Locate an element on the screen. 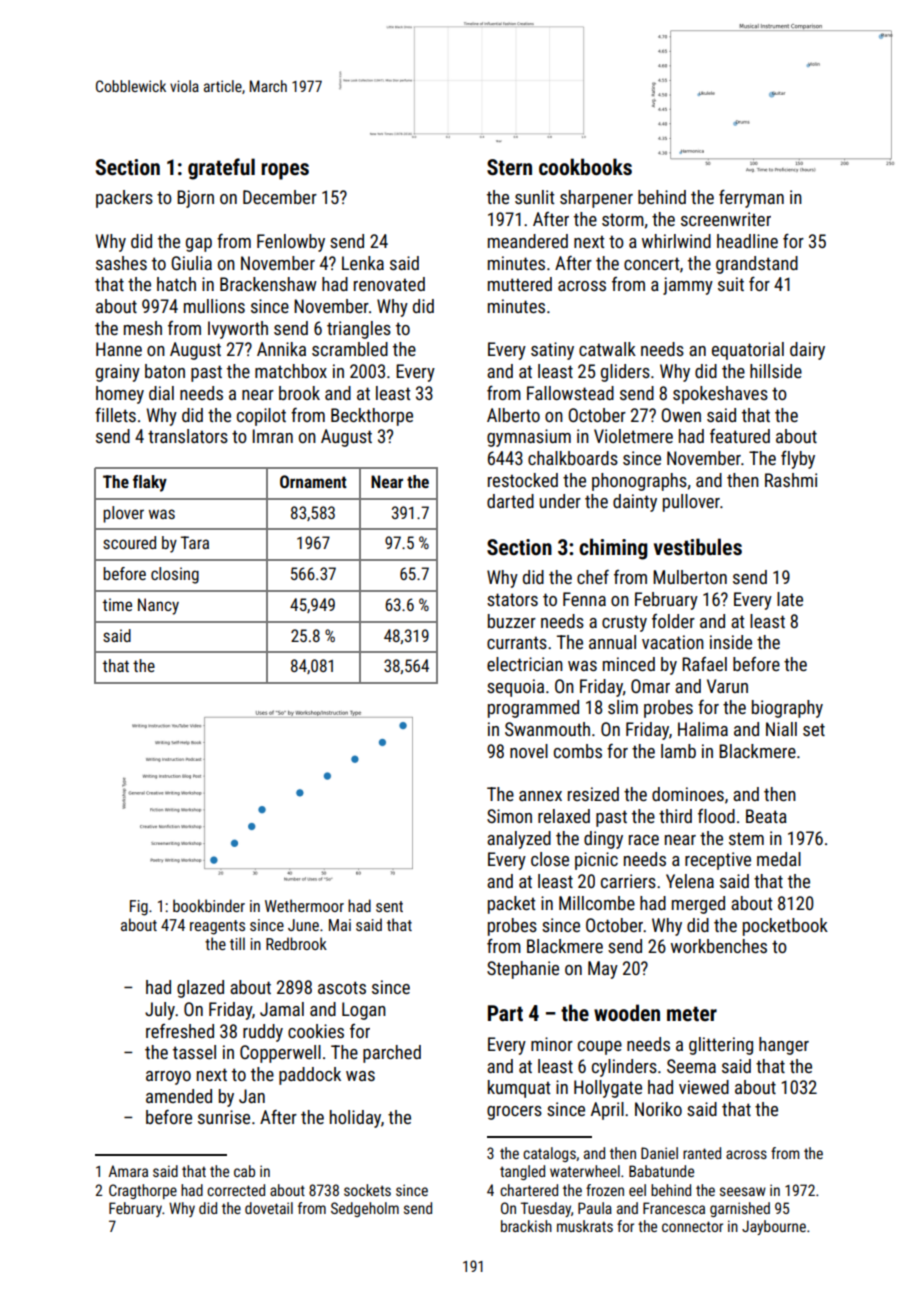 This screenshot has width=924, height=1311. pullover is located at coordinates (691, 503).
